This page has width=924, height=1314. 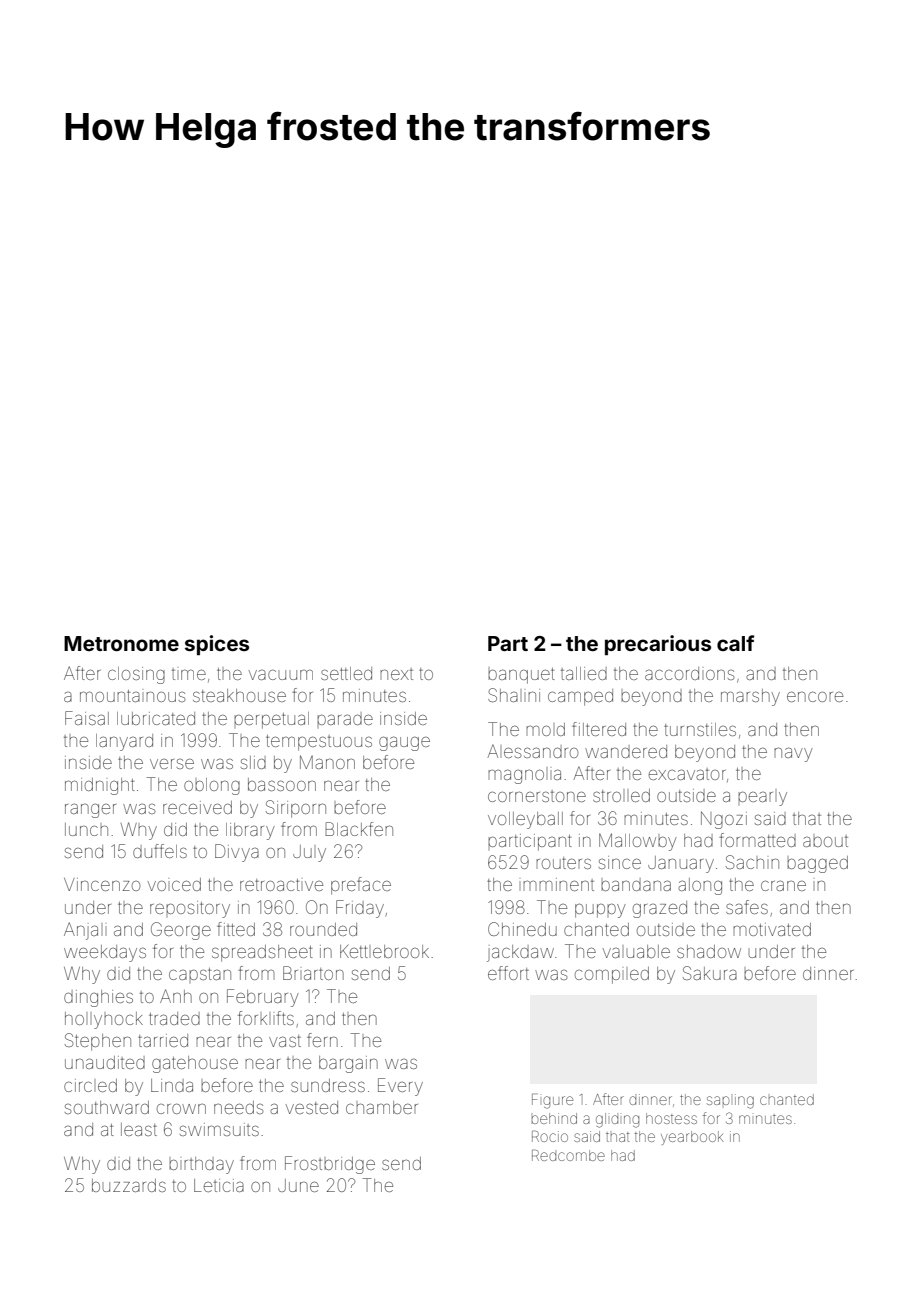 What do you see at coordinates (554, 1118) in the page?
I see `behind` at bounding box center [554, 1118].
